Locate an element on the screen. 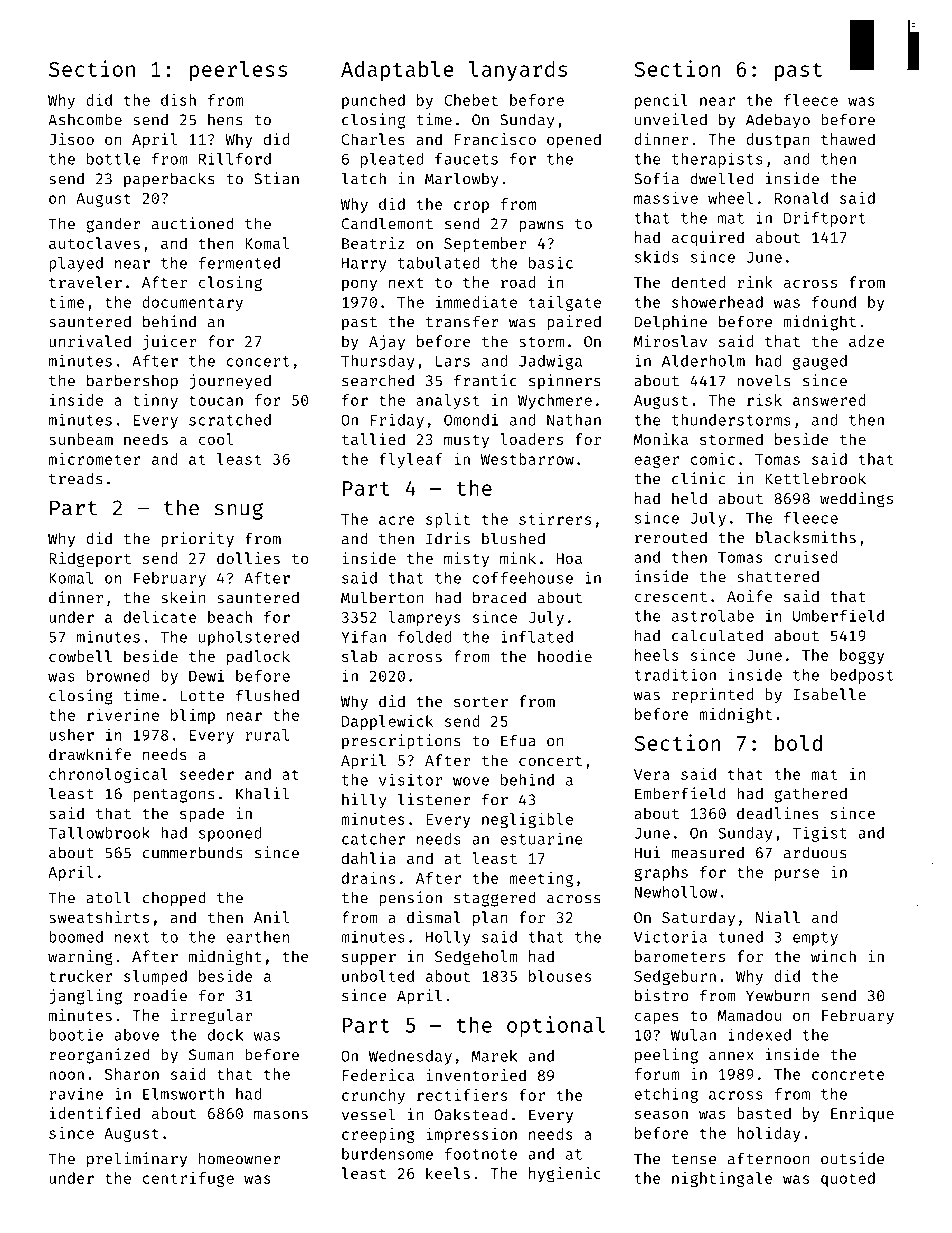 The height and width of the screenshot is (1233, 952). Kettlebrook is located at coordinates (815, 478).
